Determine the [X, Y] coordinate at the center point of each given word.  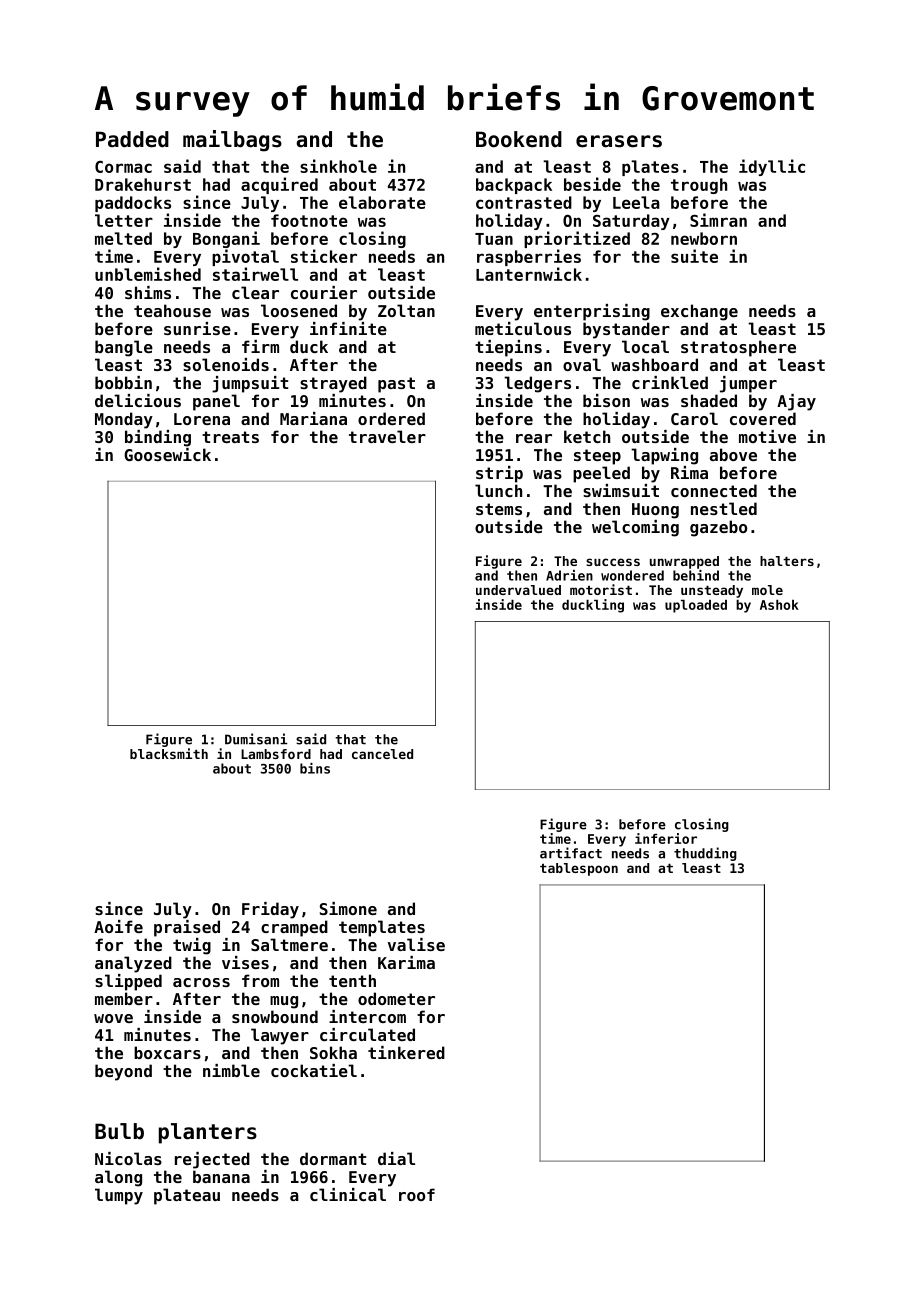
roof [417, 1194]
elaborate [382, 202]
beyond [123, 1072]
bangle [124, 348]
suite [694, 256]
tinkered [406, 1052]
